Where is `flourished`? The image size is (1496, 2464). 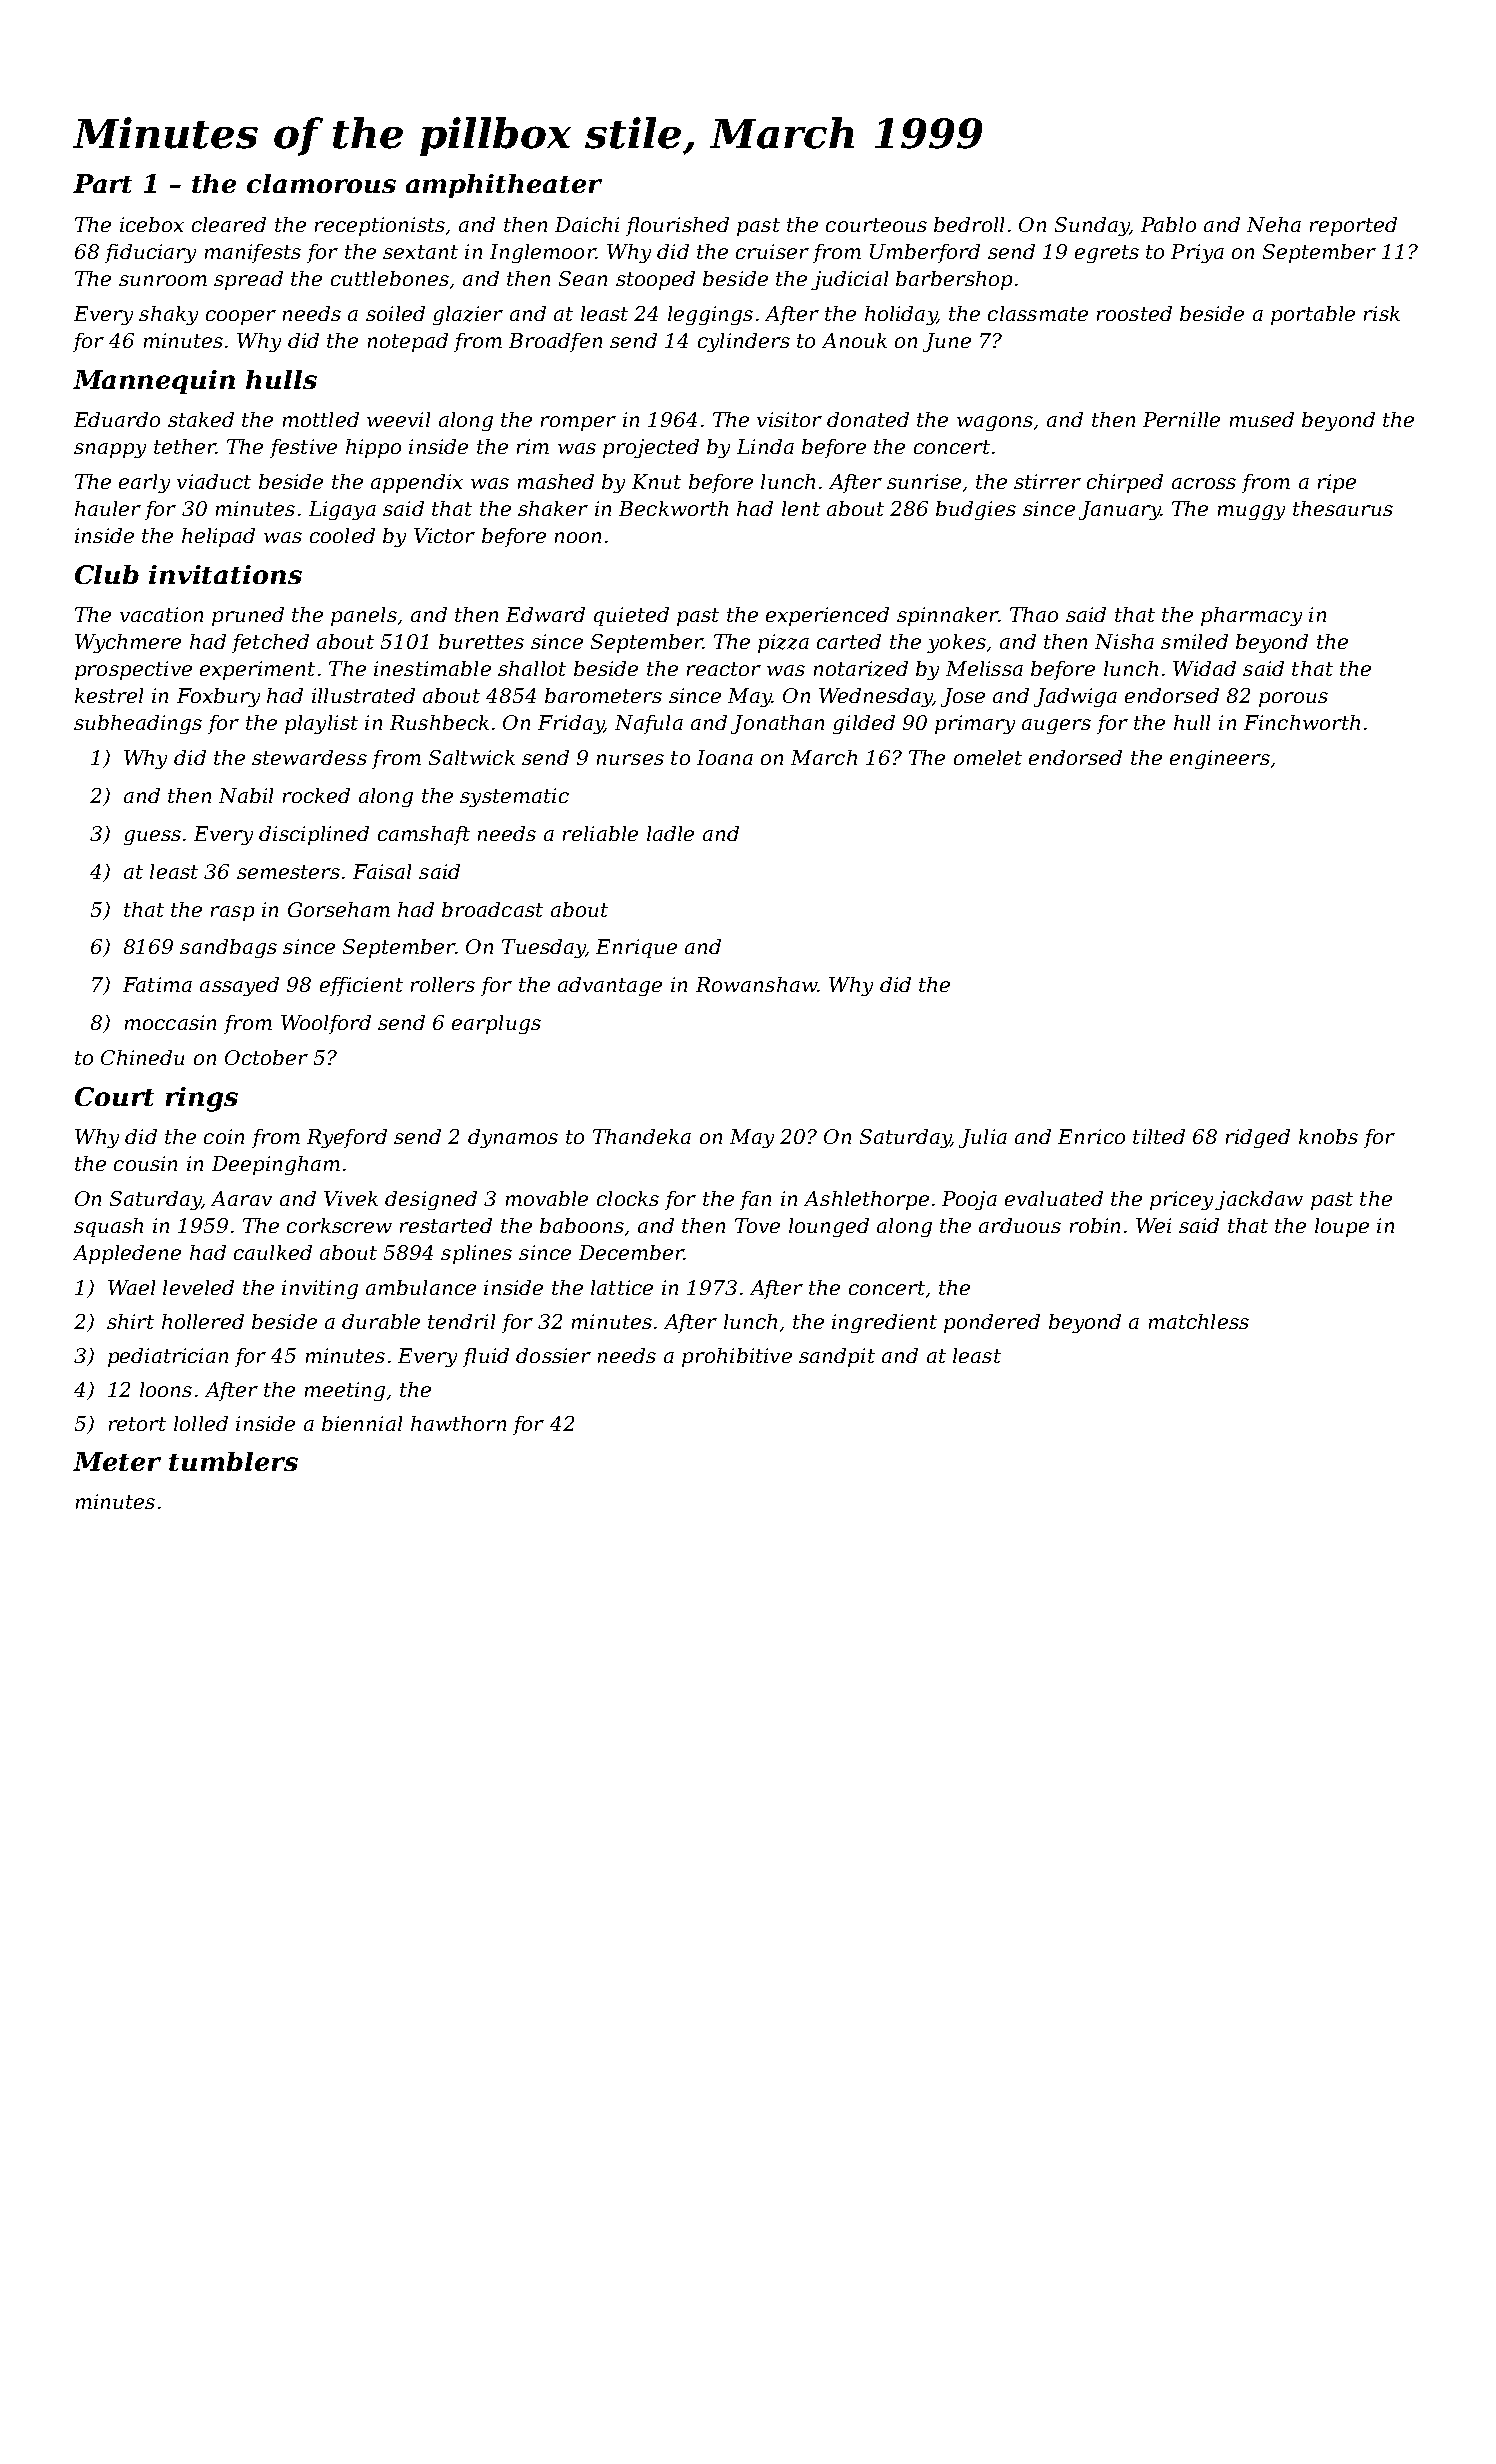
flourished is located at coordinates (677, 226).
